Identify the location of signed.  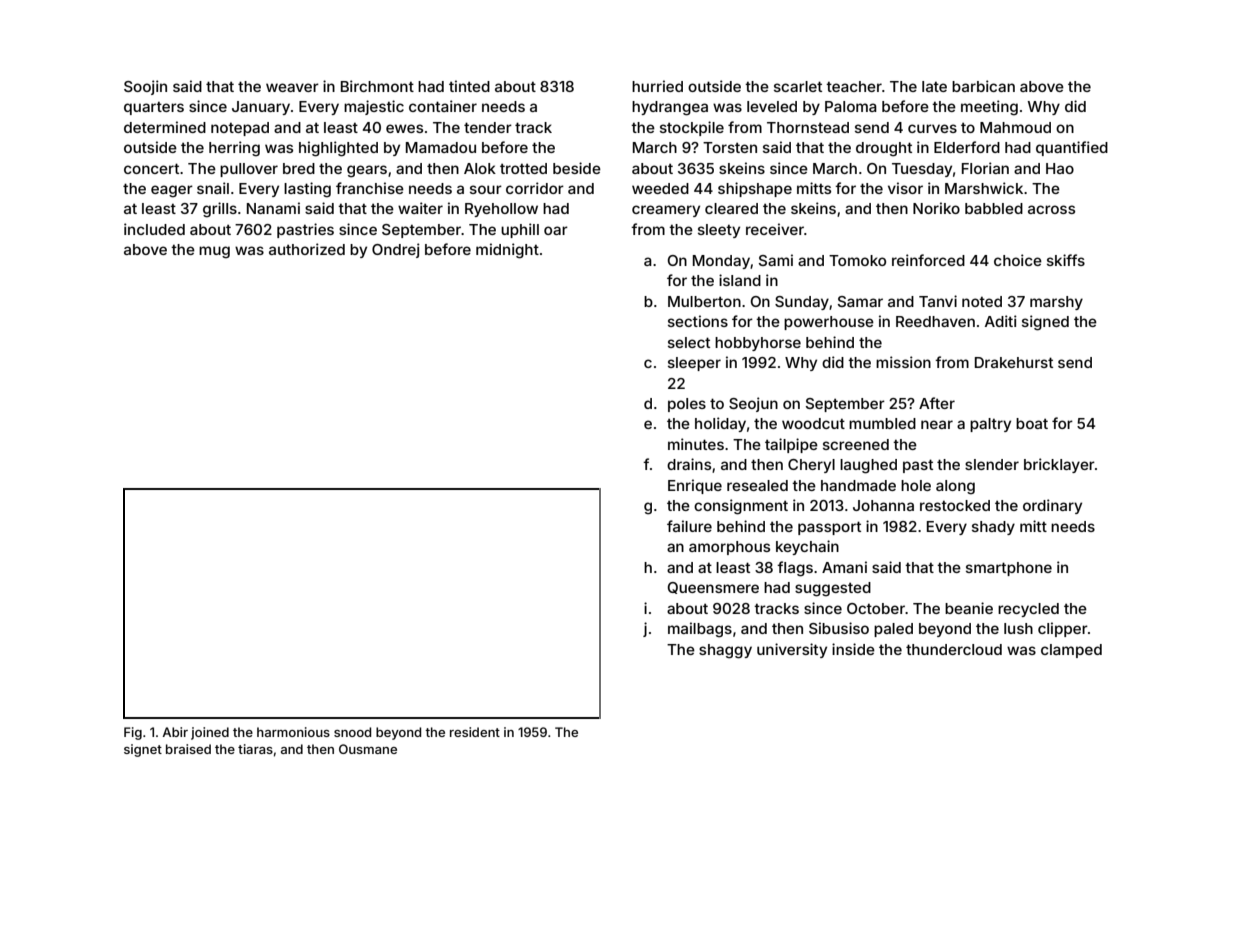
(1045, 323).
